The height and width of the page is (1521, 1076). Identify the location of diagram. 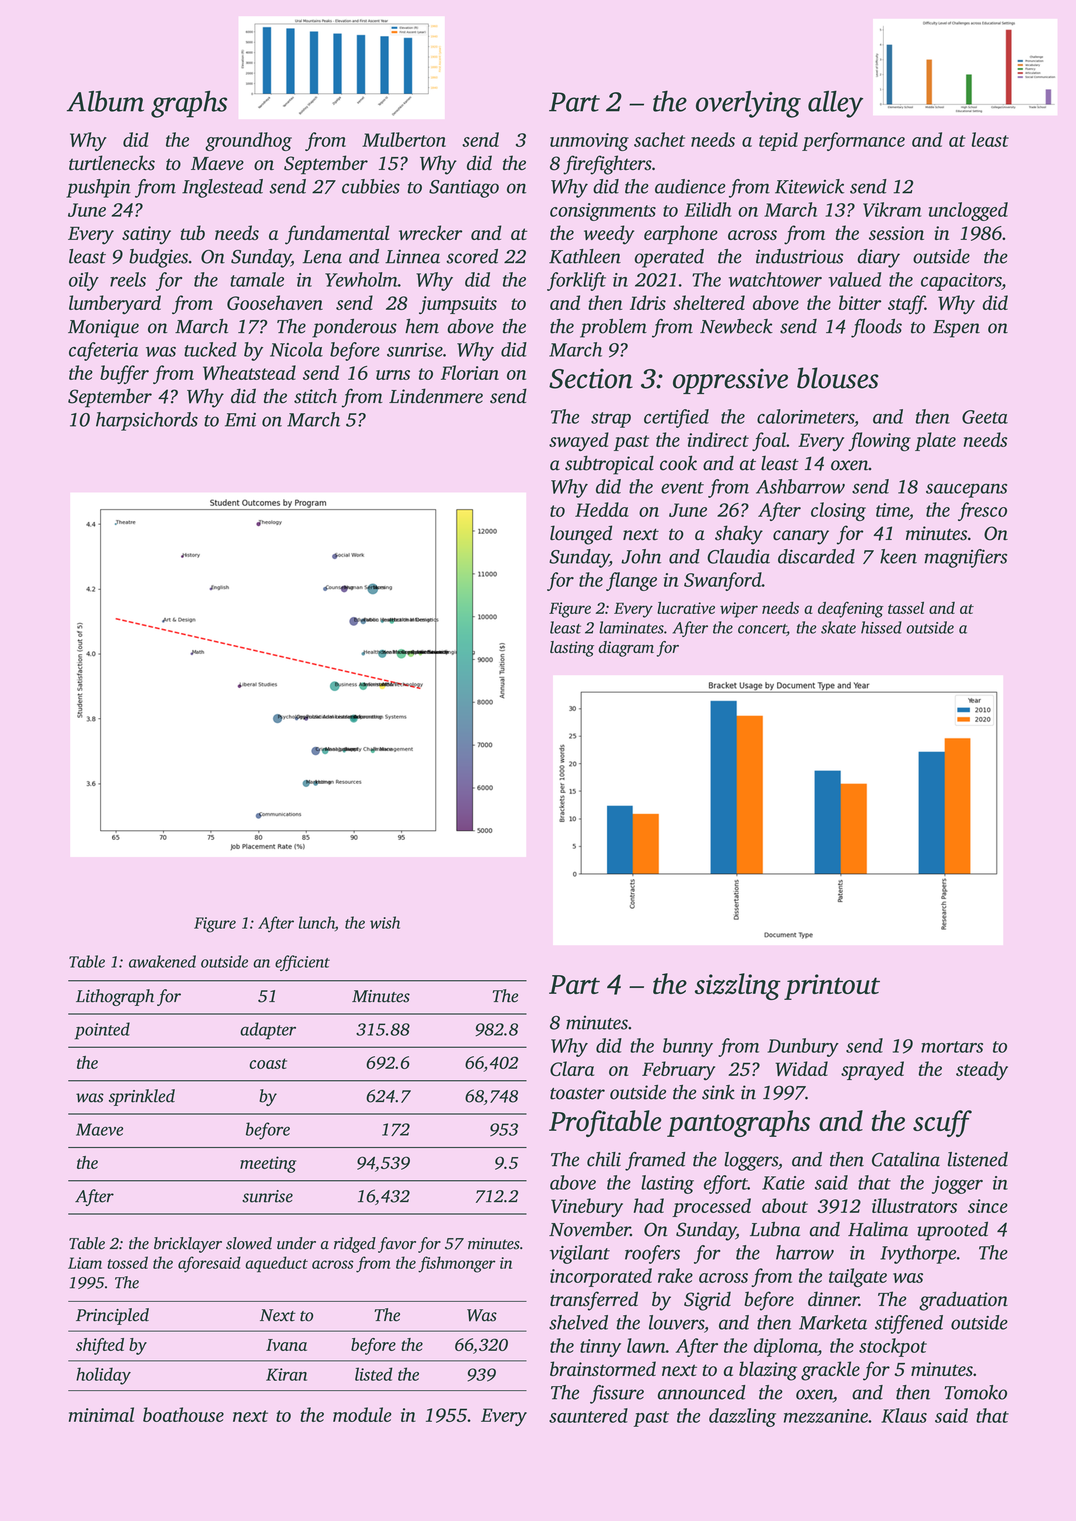
(626, 649).
